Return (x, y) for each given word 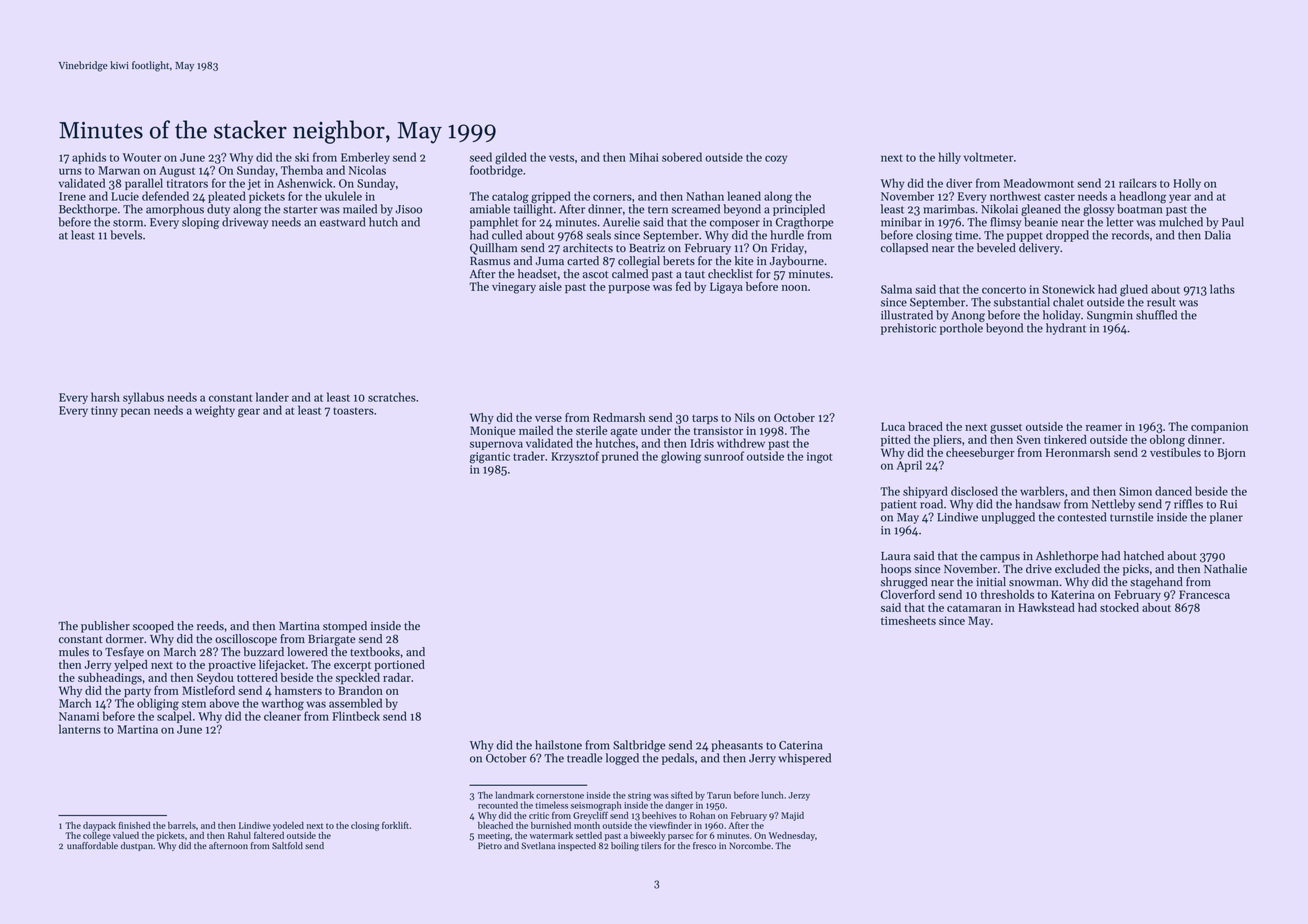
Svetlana (538, 845)
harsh (105, 397)
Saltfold (287, 845)
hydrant (1066, 329)
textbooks (375, 652)
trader (529, 456)
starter (300, 210)
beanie (1041, 222)
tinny (104, 411)
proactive (232, 665)
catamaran (974, 608)
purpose (629, 289)
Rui (1228, 504)
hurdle (787, 235)
